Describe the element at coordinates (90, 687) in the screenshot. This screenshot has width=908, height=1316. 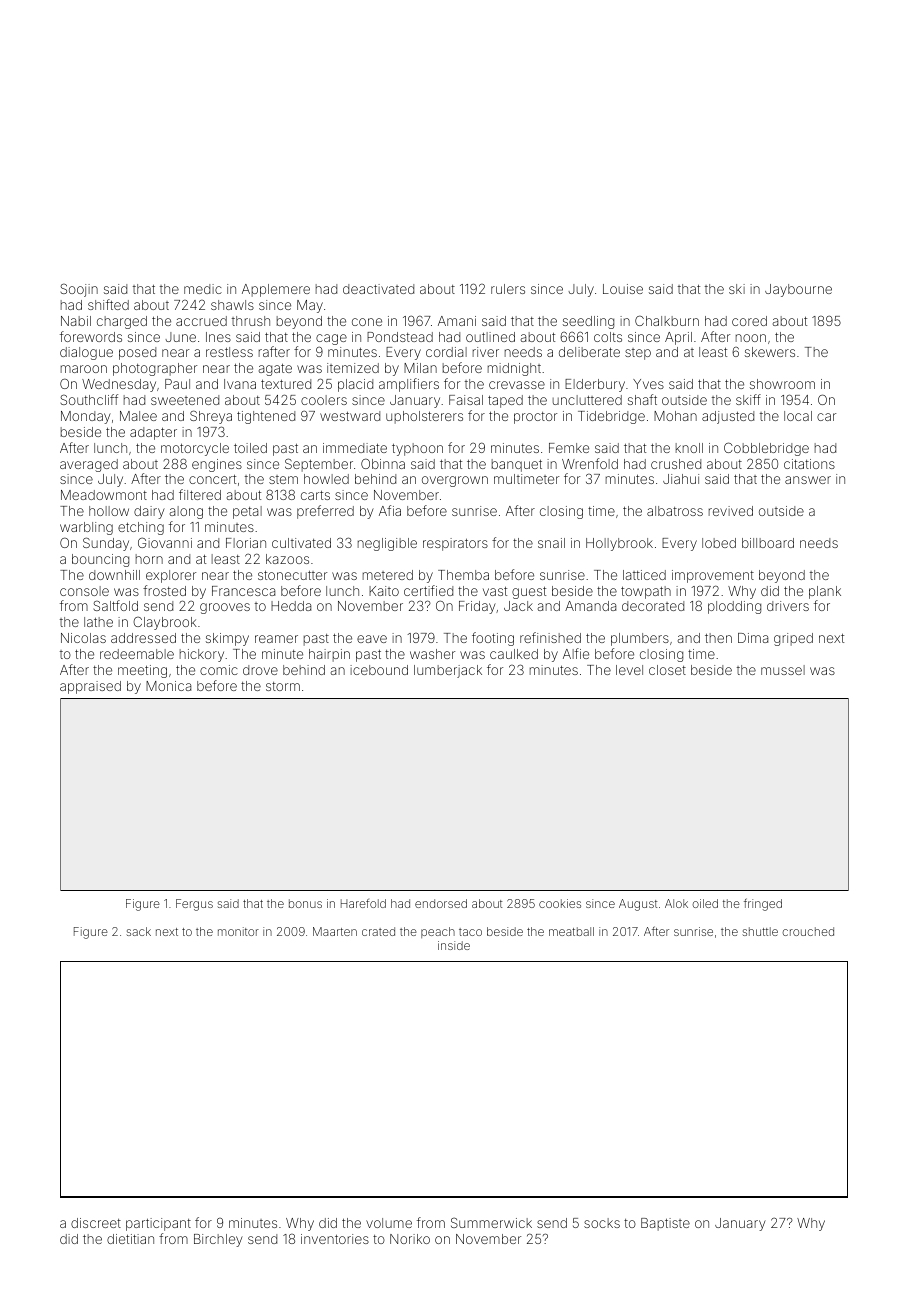
I see `appraised` at that location.
